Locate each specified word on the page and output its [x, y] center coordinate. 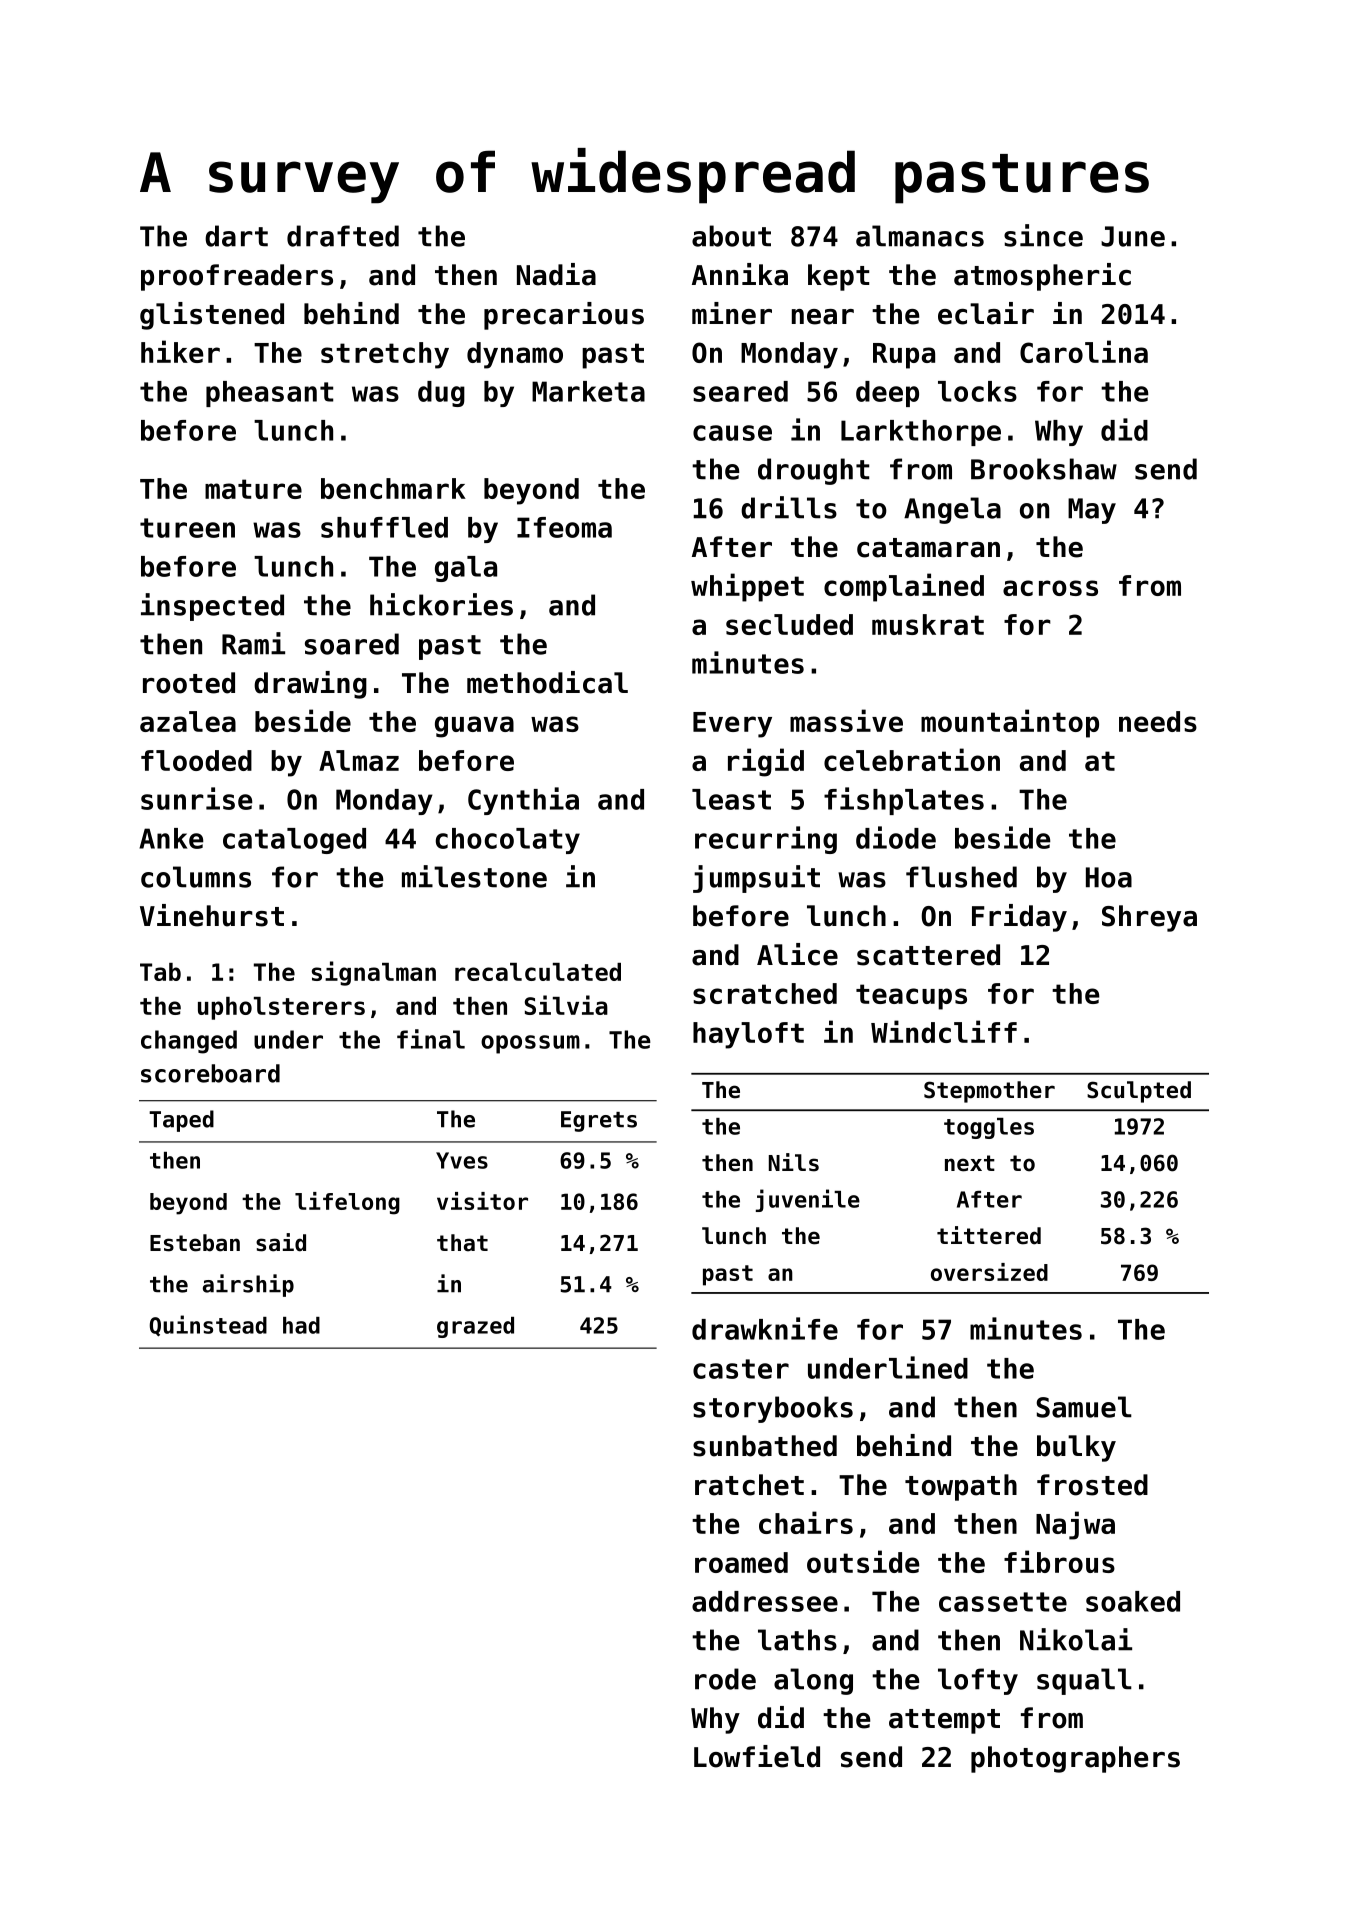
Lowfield [757, 1756]
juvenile [808, 1200]
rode [725, 1679]
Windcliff [944, 1031]
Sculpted [1139, 1092]
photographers [1075, 1759]
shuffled [384, 527]
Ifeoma [564, 527]
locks [977, 391]
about [731, 236]
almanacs [920, 236]
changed [189, 1042]
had [301, 1325]
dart [236, 236]
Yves [462, 1160]
